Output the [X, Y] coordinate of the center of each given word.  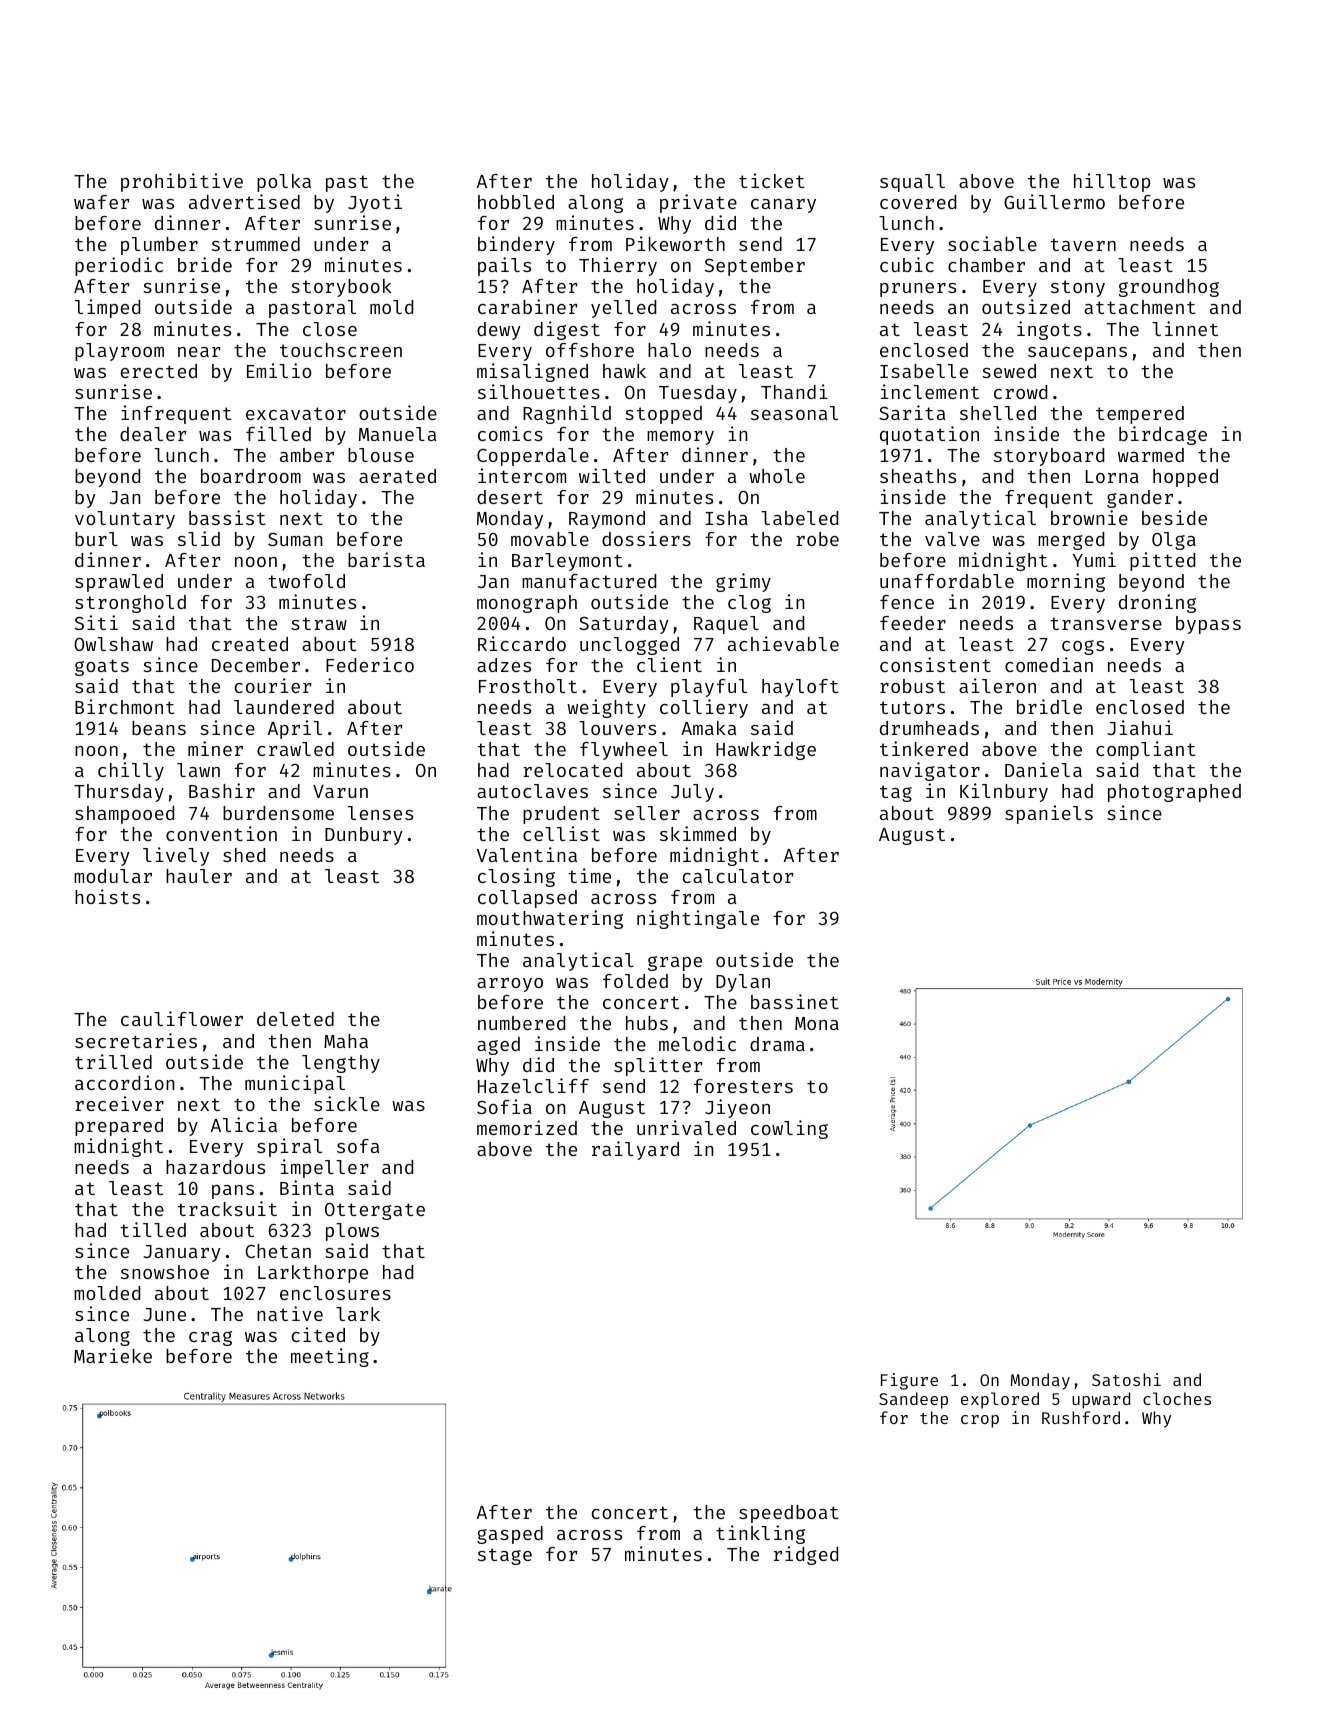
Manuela [397, 434]
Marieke [113, 1355]
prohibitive [182, 182]
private [698, 203]
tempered [1140, 415]
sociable [992, 243]
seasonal [794, 413]
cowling [789, 1129]
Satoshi [1126, 1379]
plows [352, 1232]
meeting [330, 1357]
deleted [295, 1019]
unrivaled [686, 1127]
